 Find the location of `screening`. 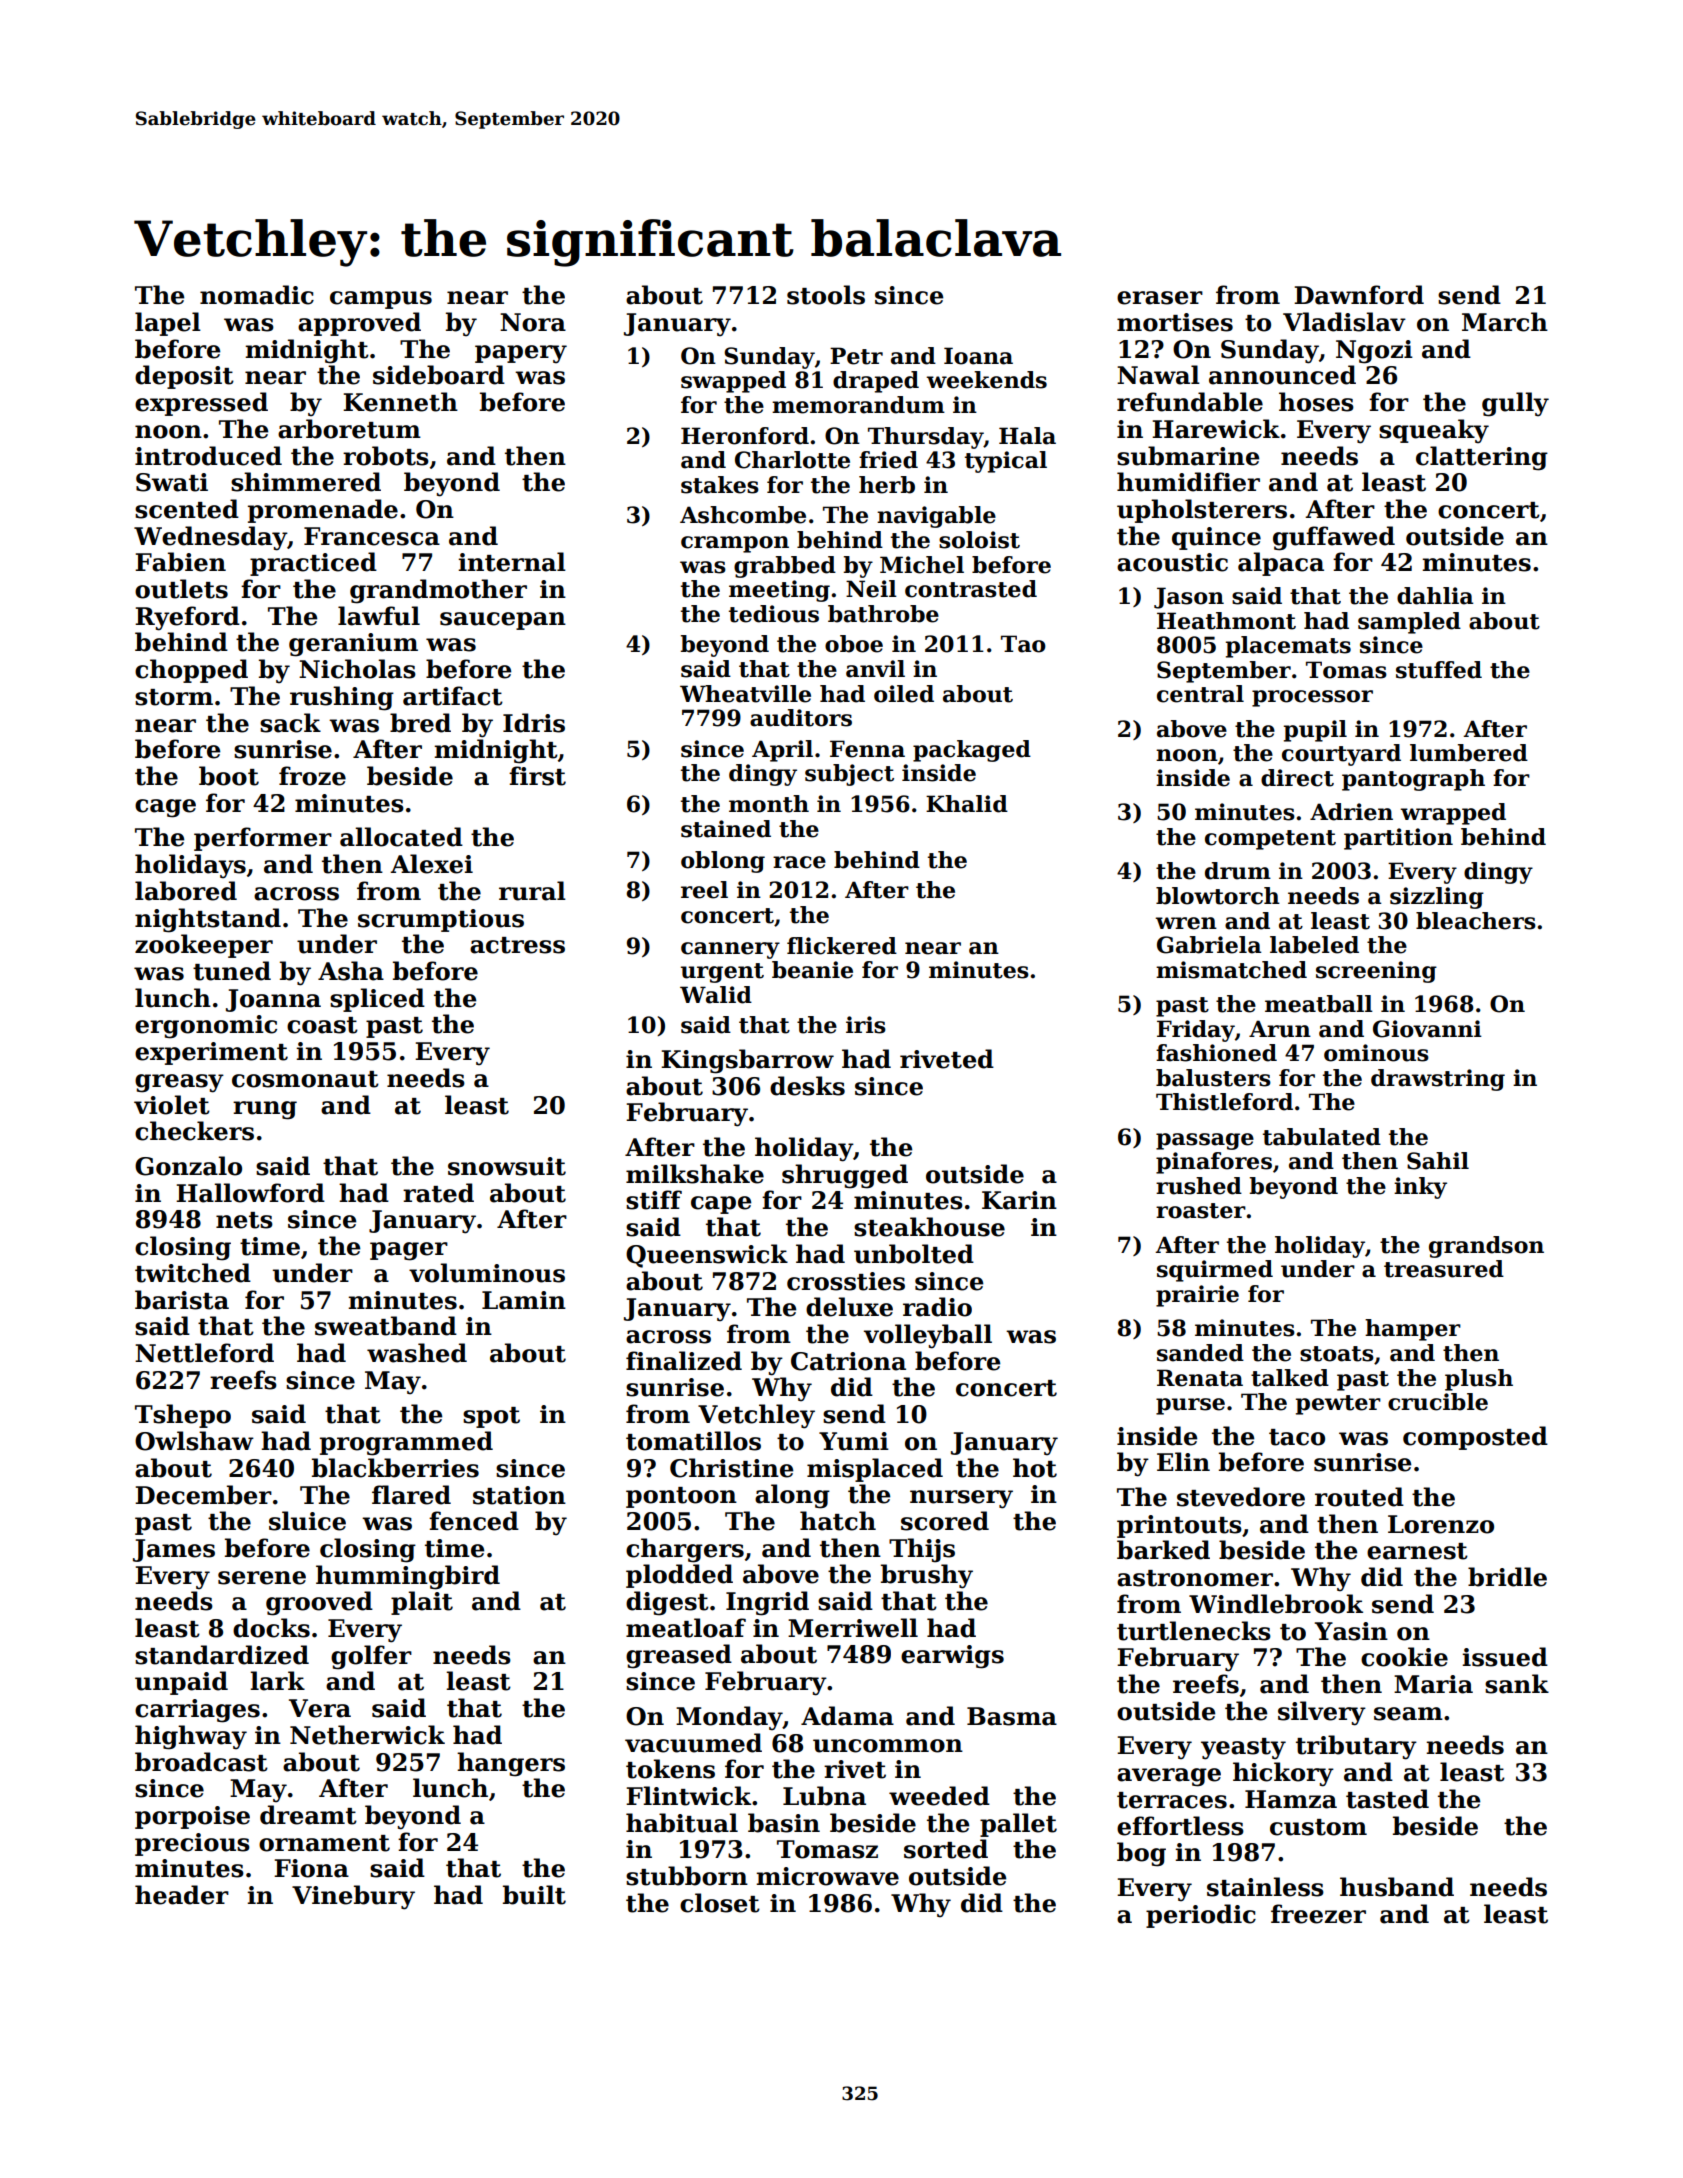

screening is located at coordinates (1376, 972).
